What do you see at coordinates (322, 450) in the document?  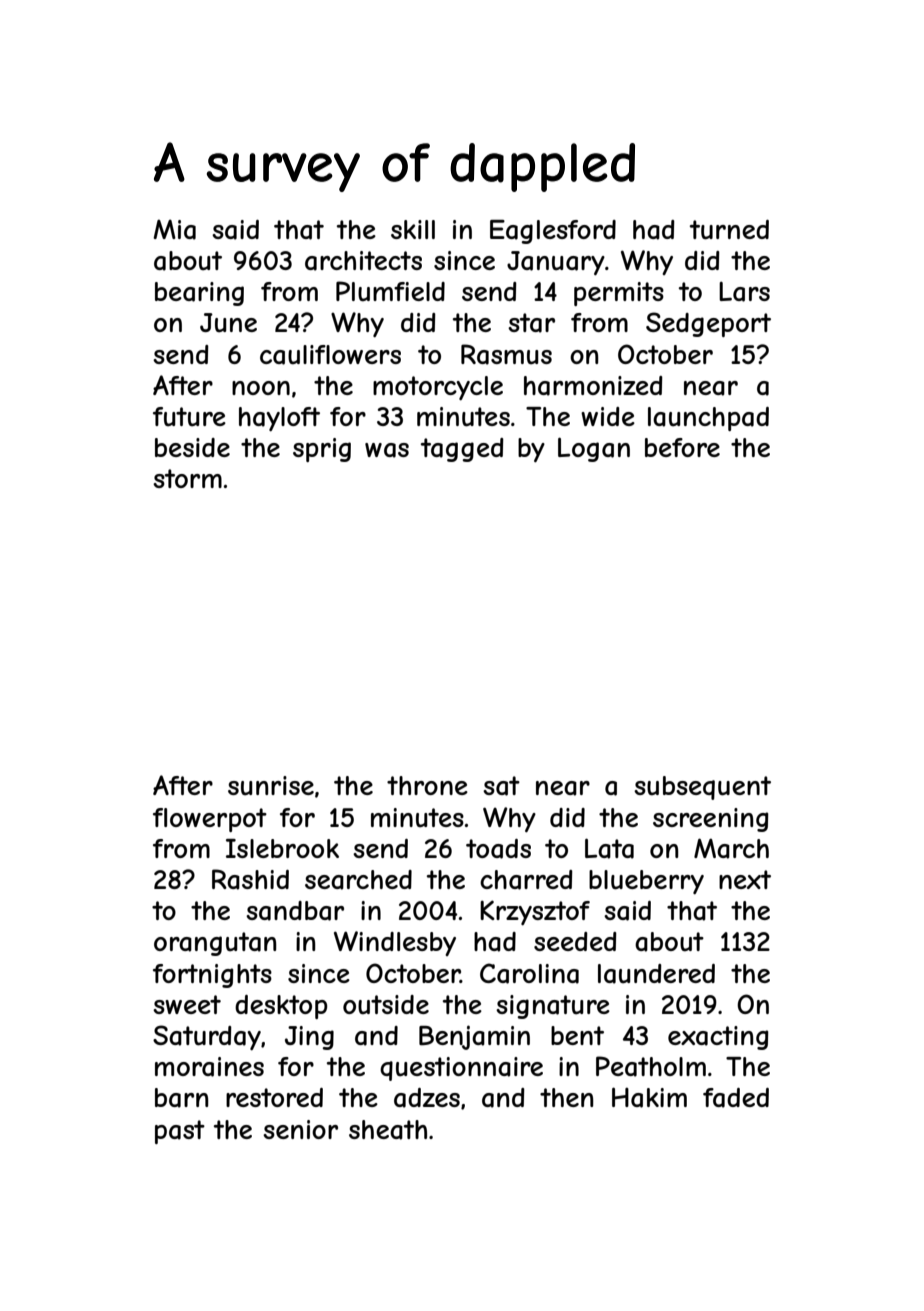 I see `sprig` at bounding box center [322, 450].
